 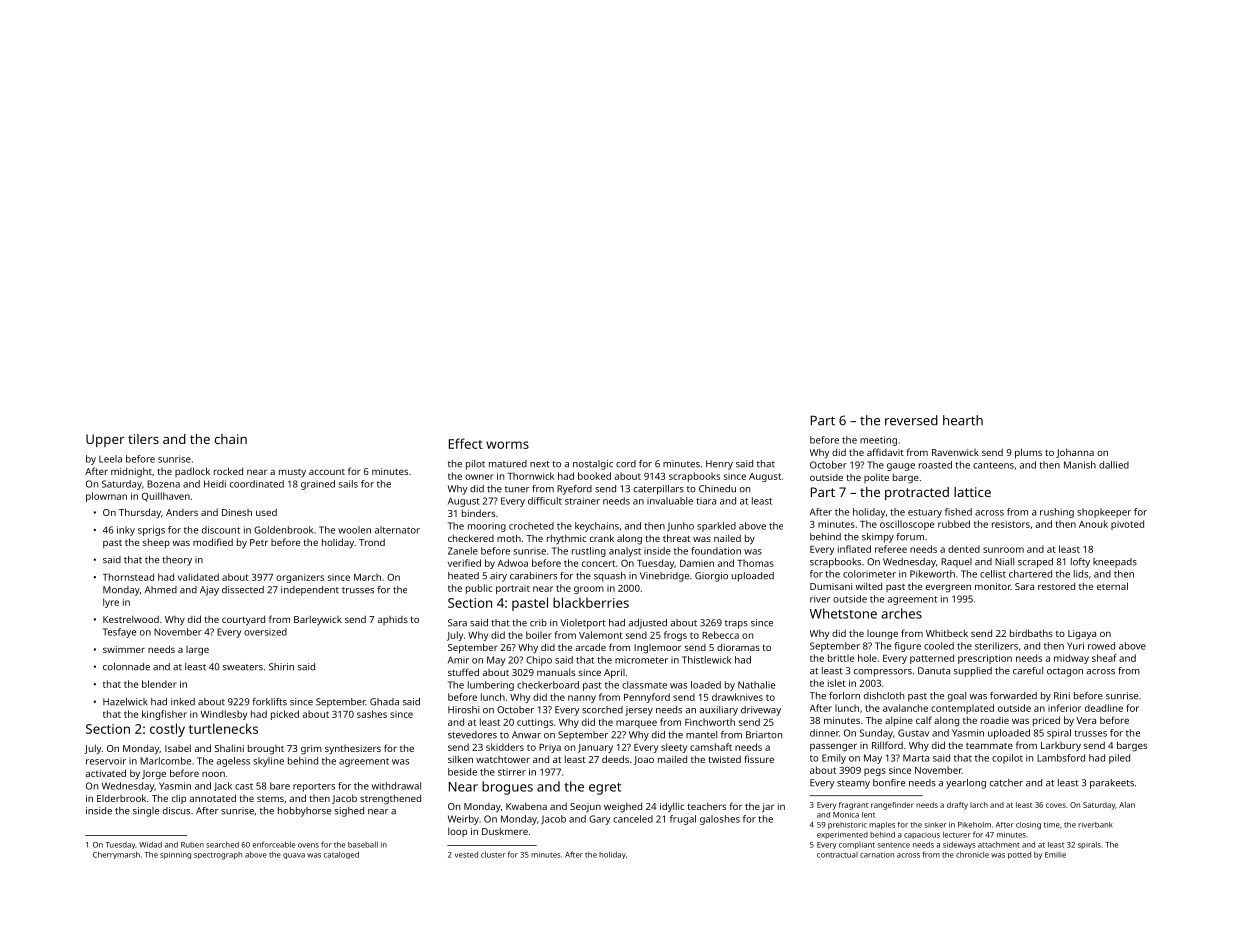 I want to click on worms, so click(x=507, y=445).
